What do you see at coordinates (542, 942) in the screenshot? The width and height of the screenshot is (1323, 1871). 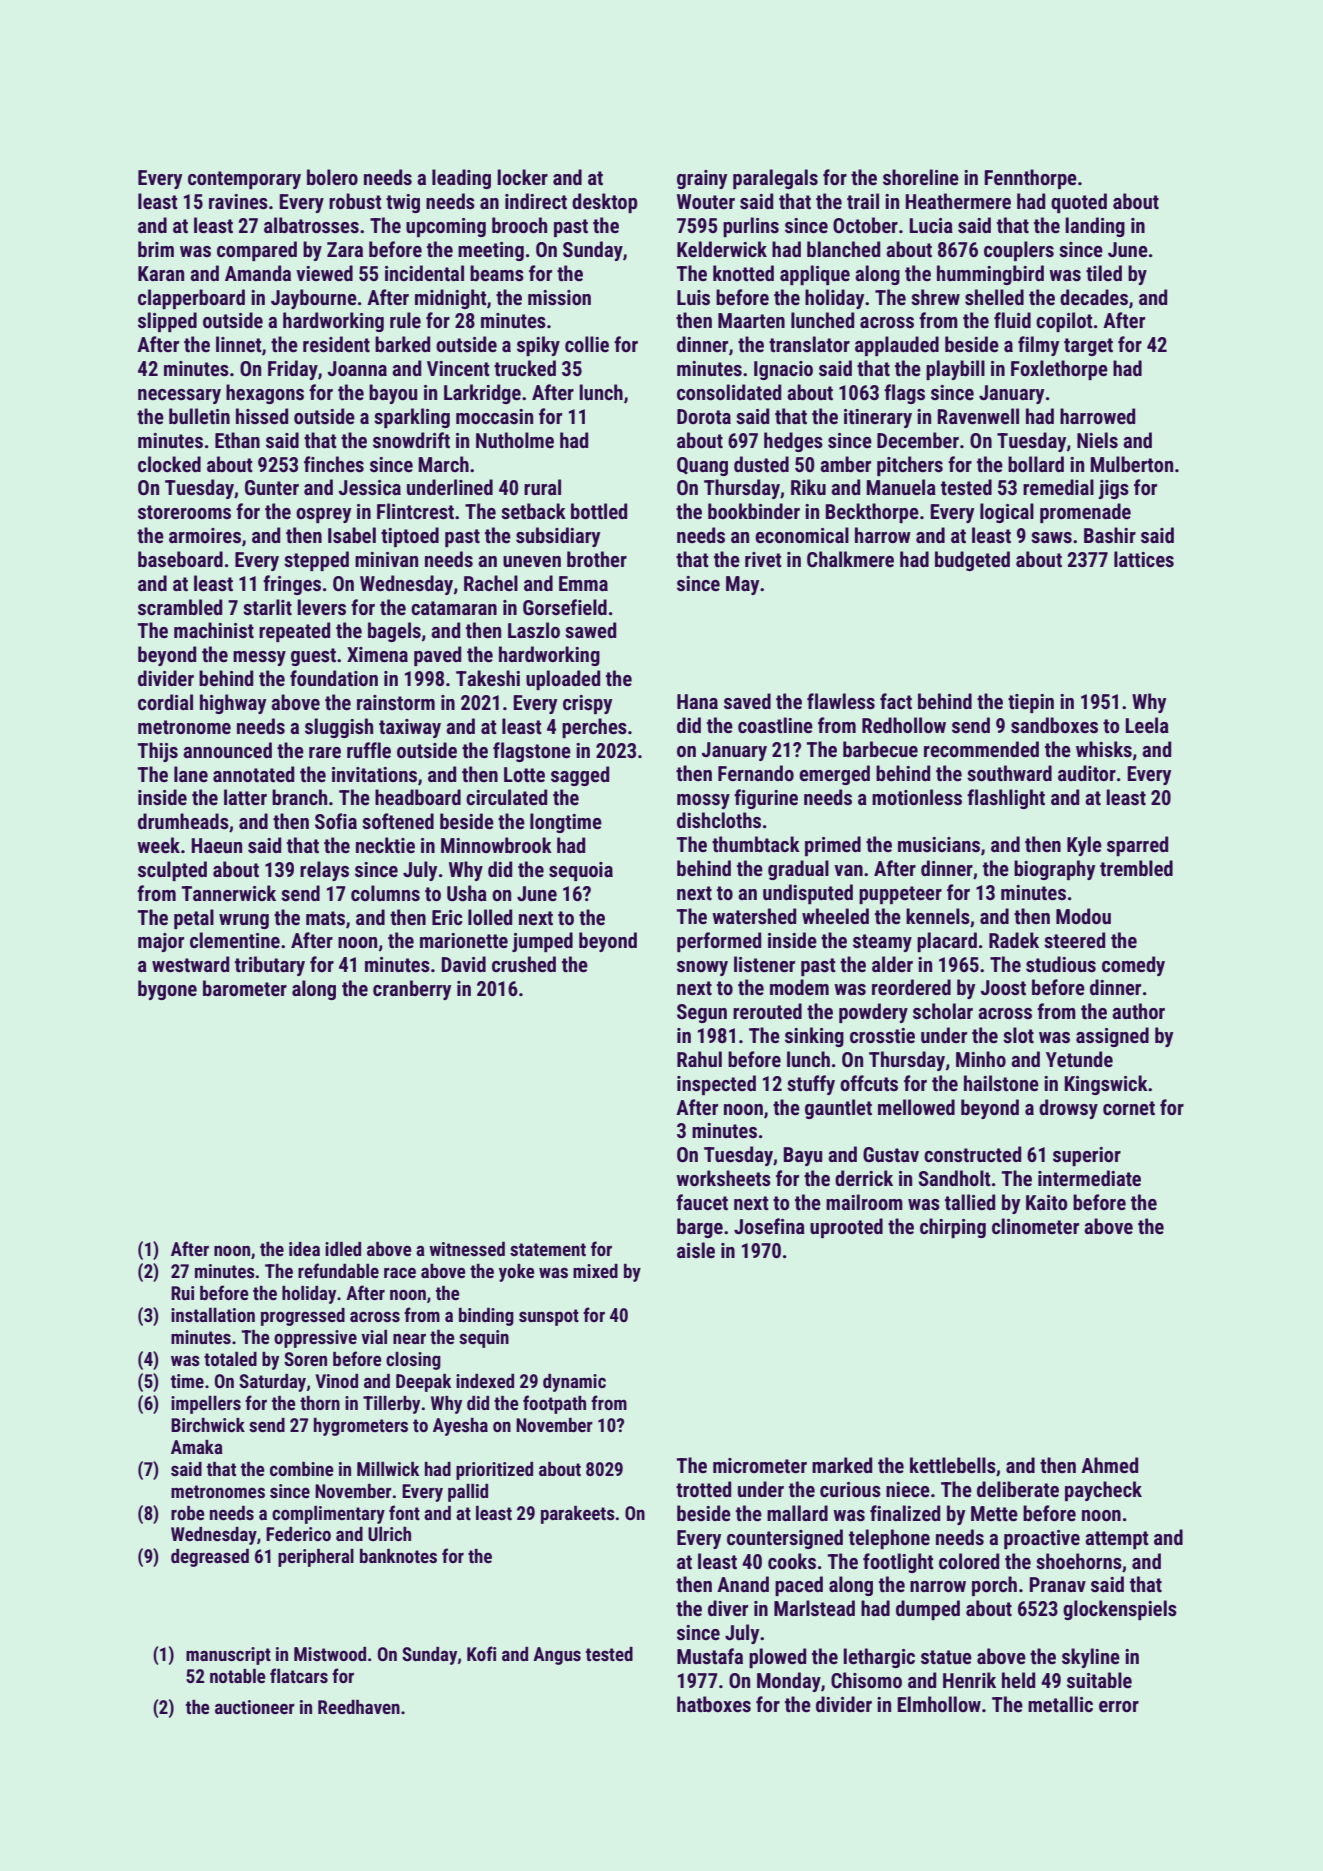 I see `jumped` at bounding box center [542, 942].
